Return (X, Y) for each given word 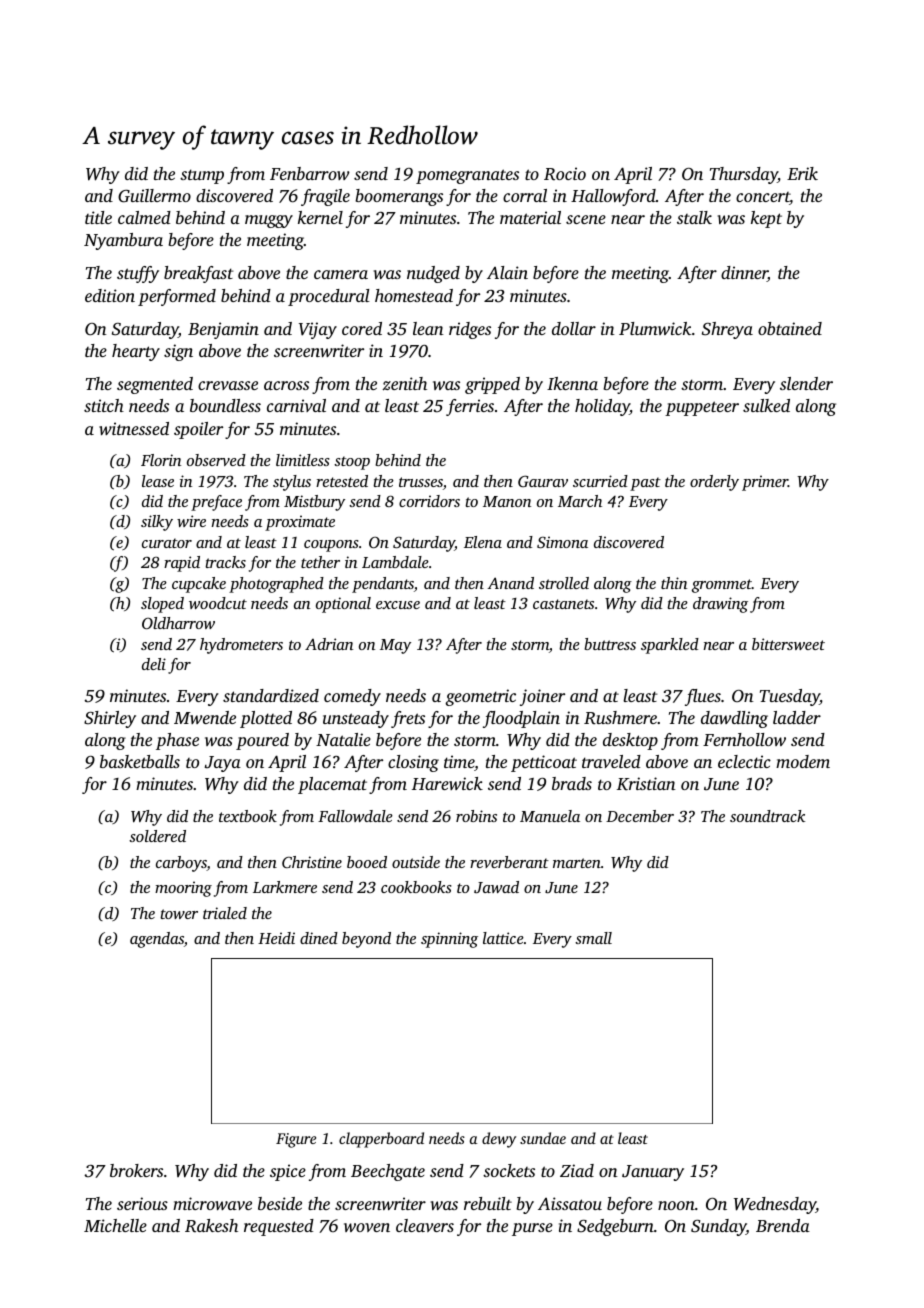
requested (279, 1227)
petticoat (544, 763)
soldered (157, 836)
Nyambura (123, 241)
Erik (802, 173)
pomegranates (467, 176)
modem (803, 761)
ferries (470, 407)
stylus (292, 483)
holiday (602, 407)
